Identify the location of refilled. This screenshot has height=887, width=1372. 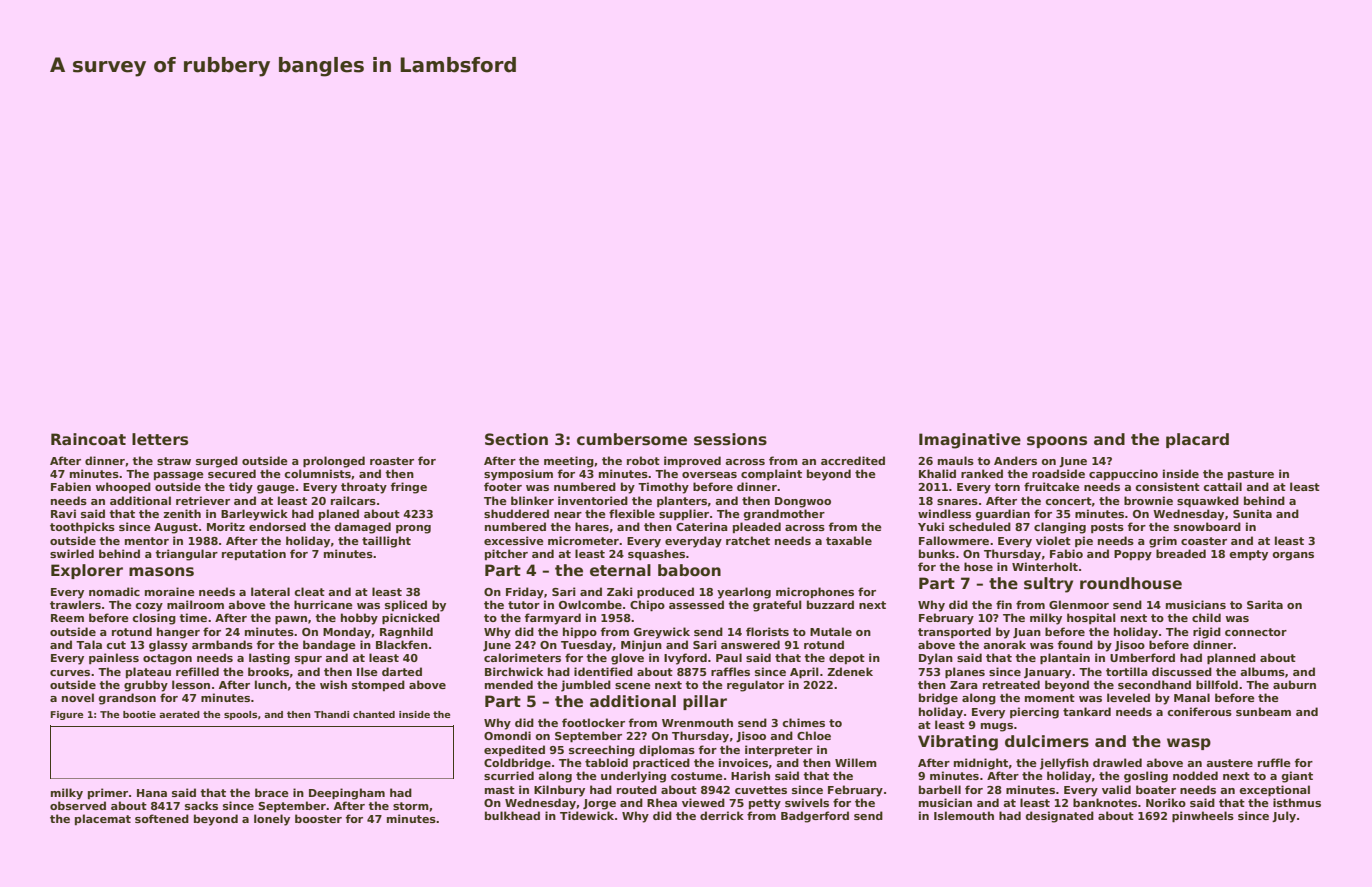
(197, 671).
